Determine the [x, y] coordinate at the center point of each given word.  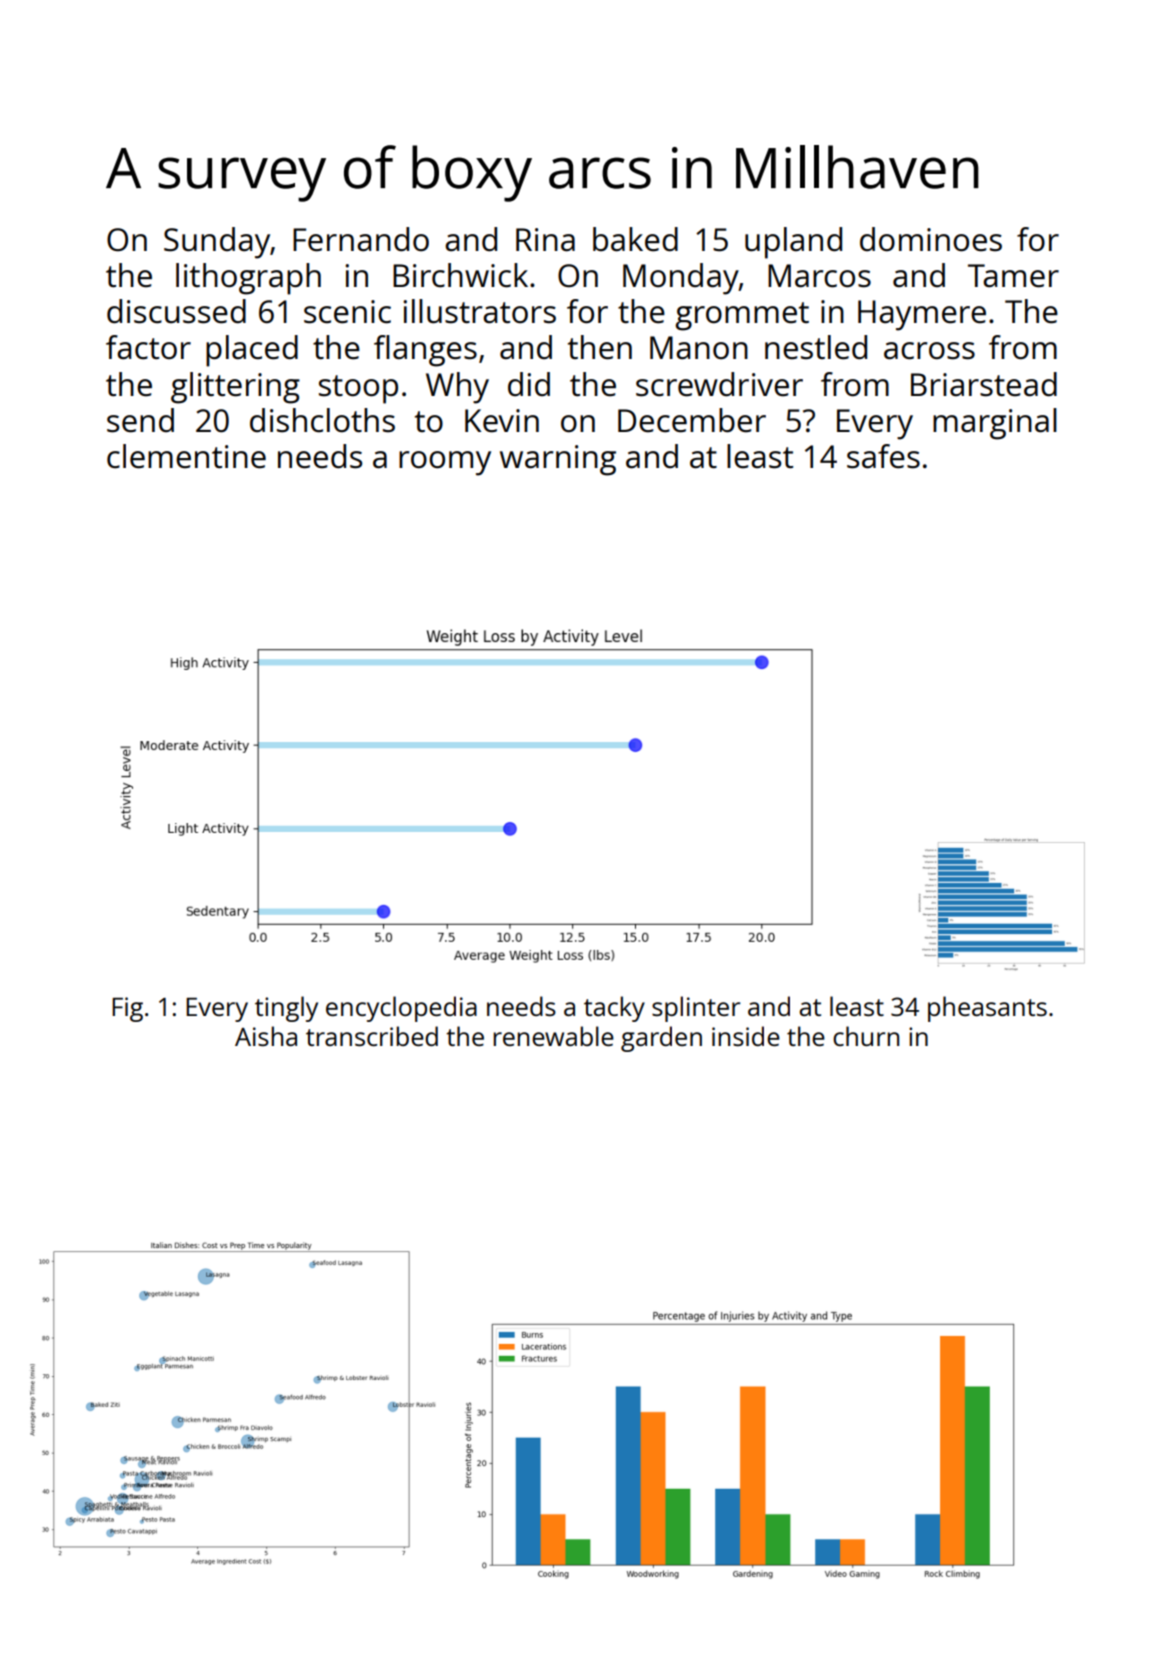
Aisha [266, 1036]
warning [558, 460]
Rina [545, 240]
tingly [286, 1009]
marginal [995, 424]
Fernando [361, 239]
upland [793, 243]
